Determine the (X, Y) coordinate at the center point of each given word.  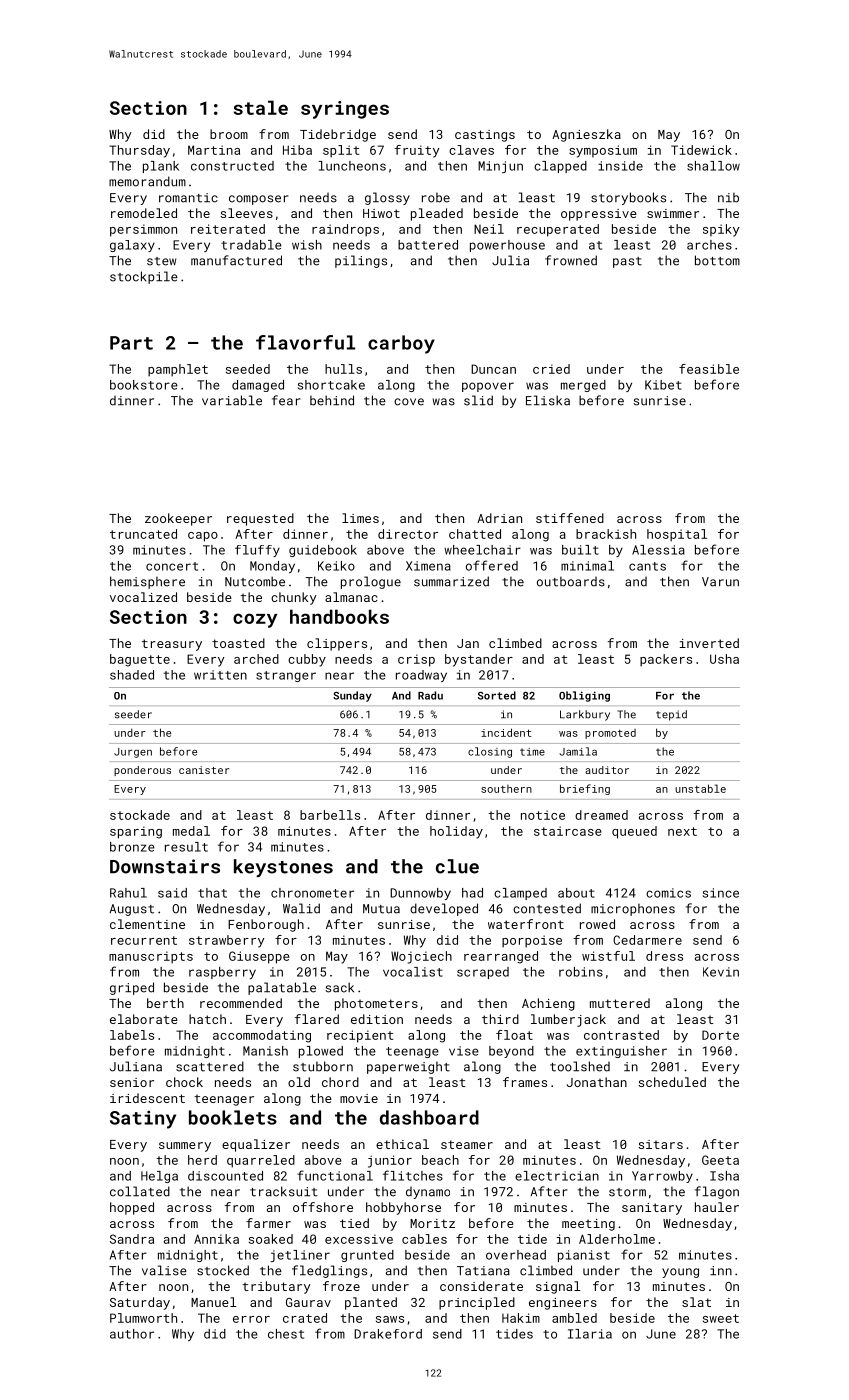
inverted (709, 643)
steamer (467, 1144)
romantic (188, 198)
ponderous (142, 771)
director (408, 534)
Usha (724, 659)
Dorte (720, 1035)
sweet (721, 1318)
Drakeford (388, 1334)
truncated (143, 534)
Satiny (143, 1120)
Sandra (132, 1239)
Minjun (500, 167)
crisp (416, 660)
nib (728, 197)
